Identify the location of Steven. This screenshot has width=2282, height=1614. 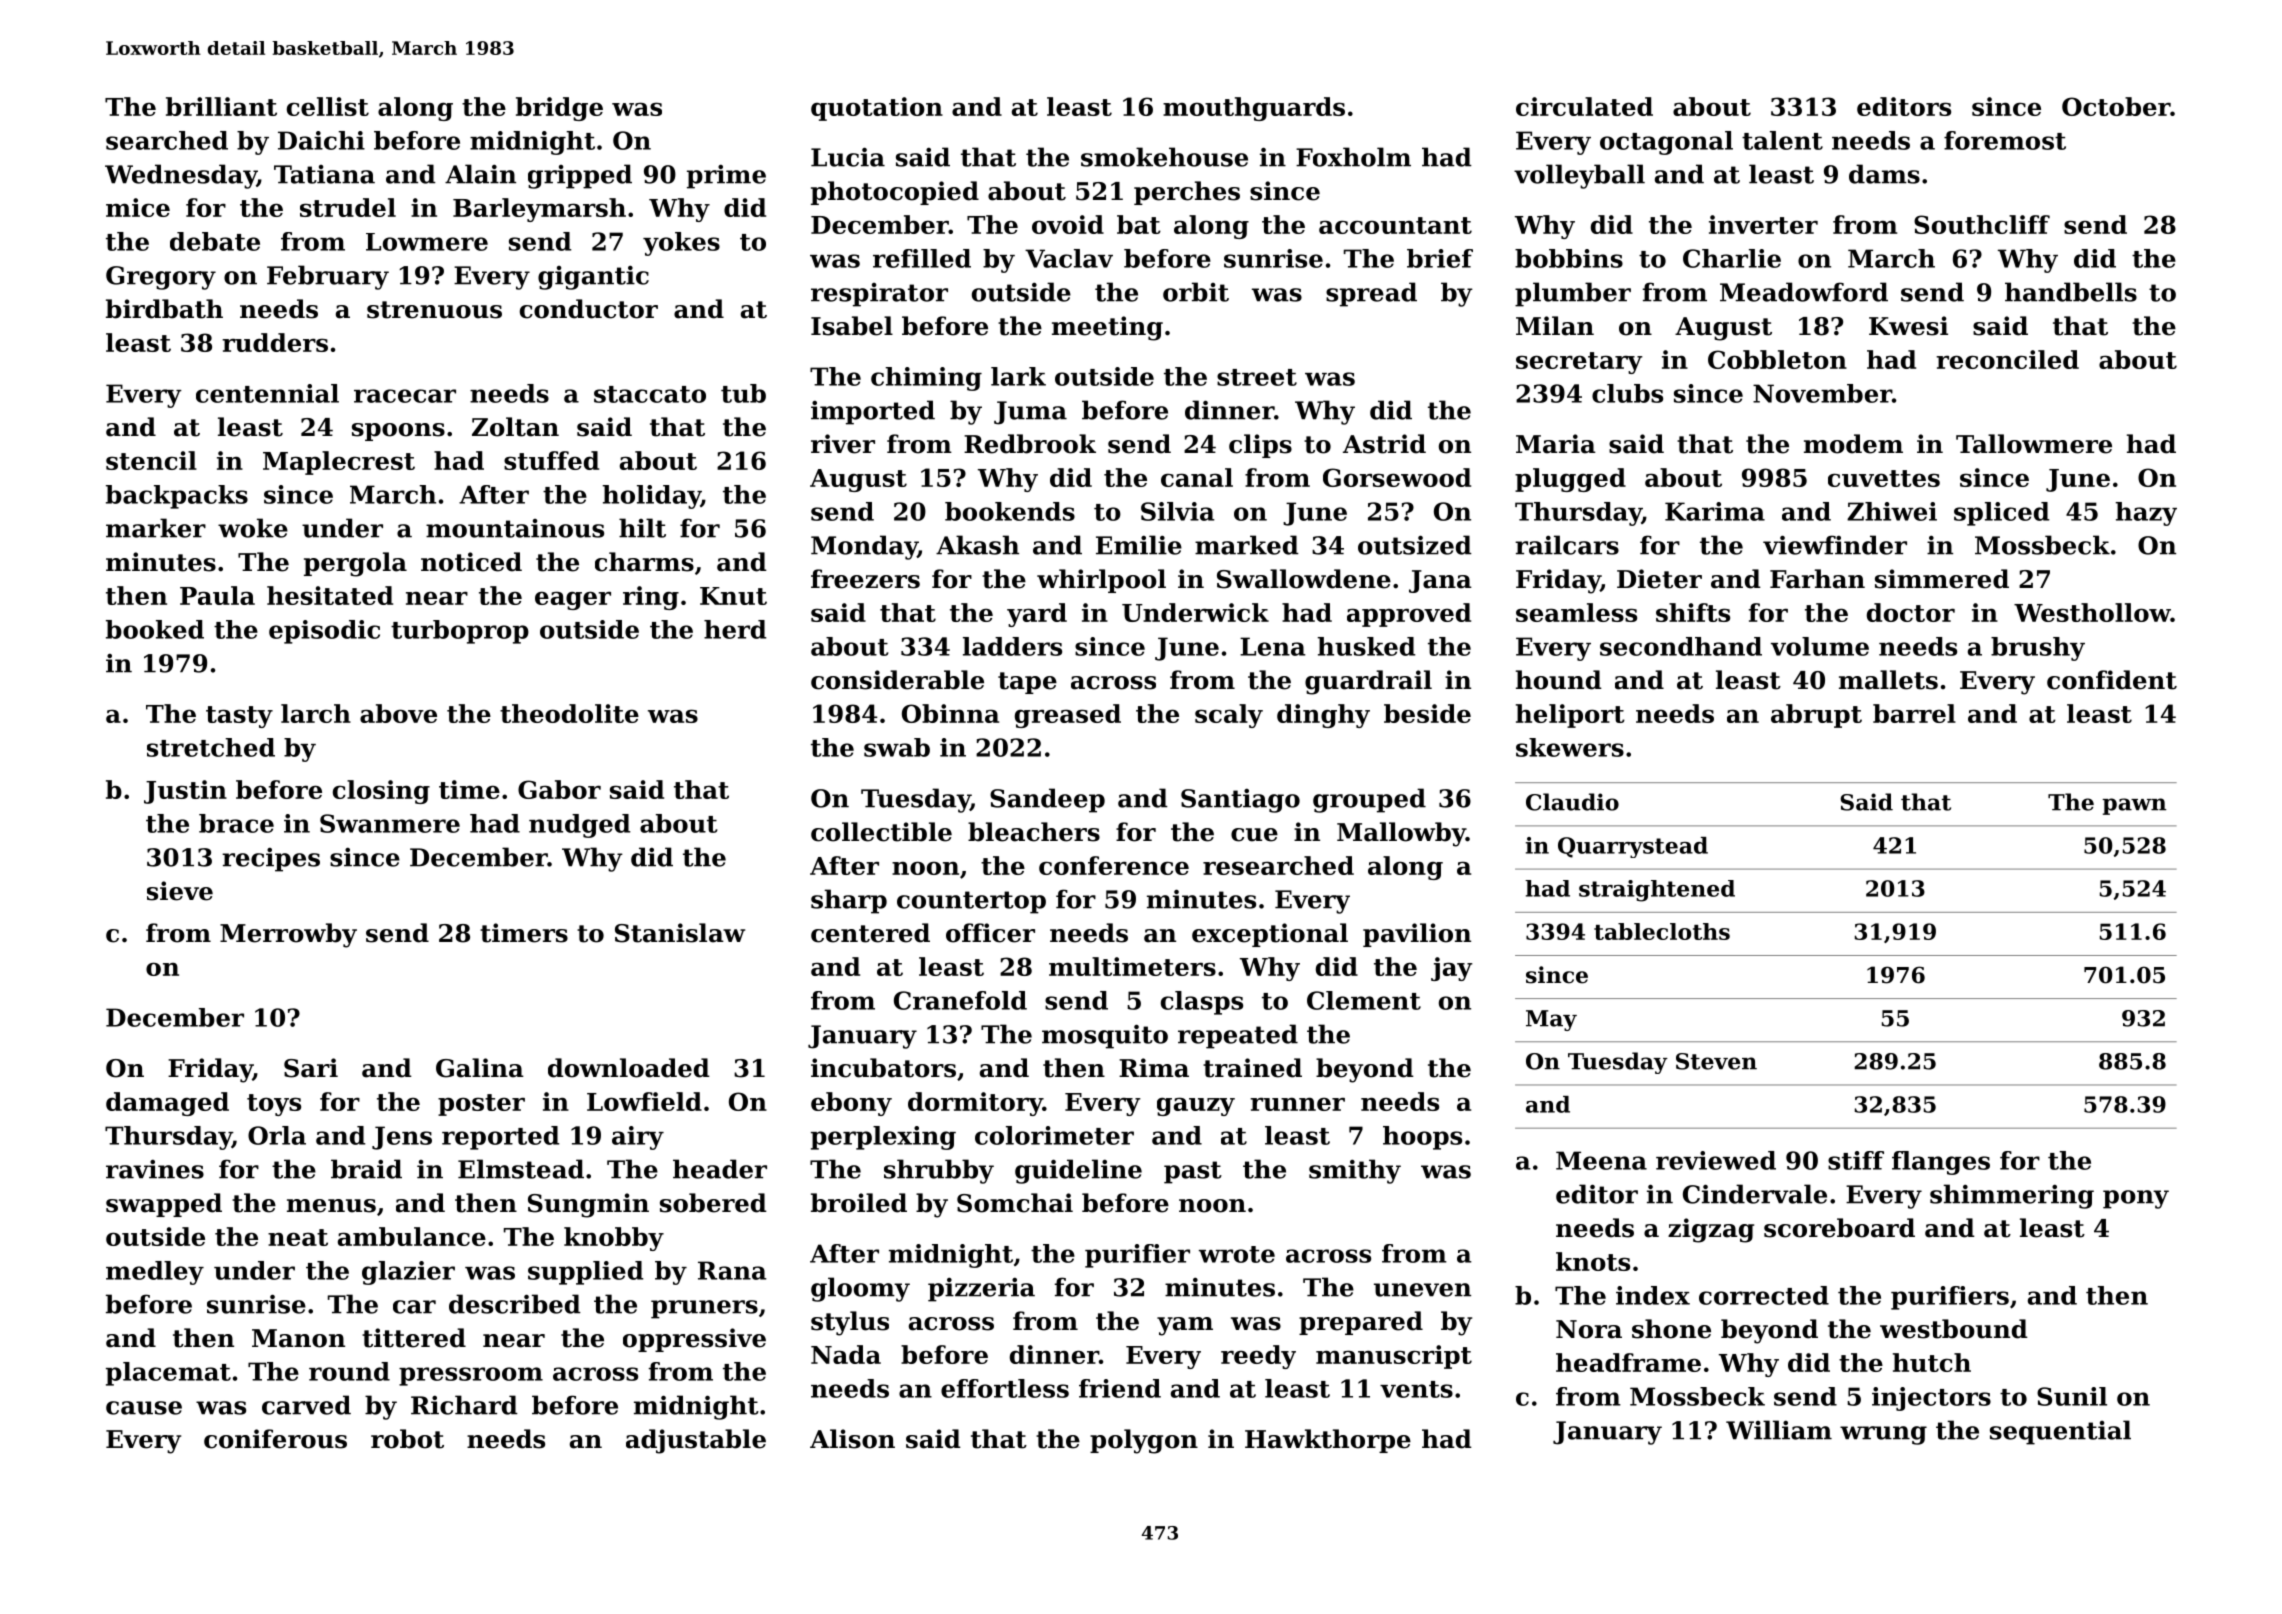
(1716, 1061).
